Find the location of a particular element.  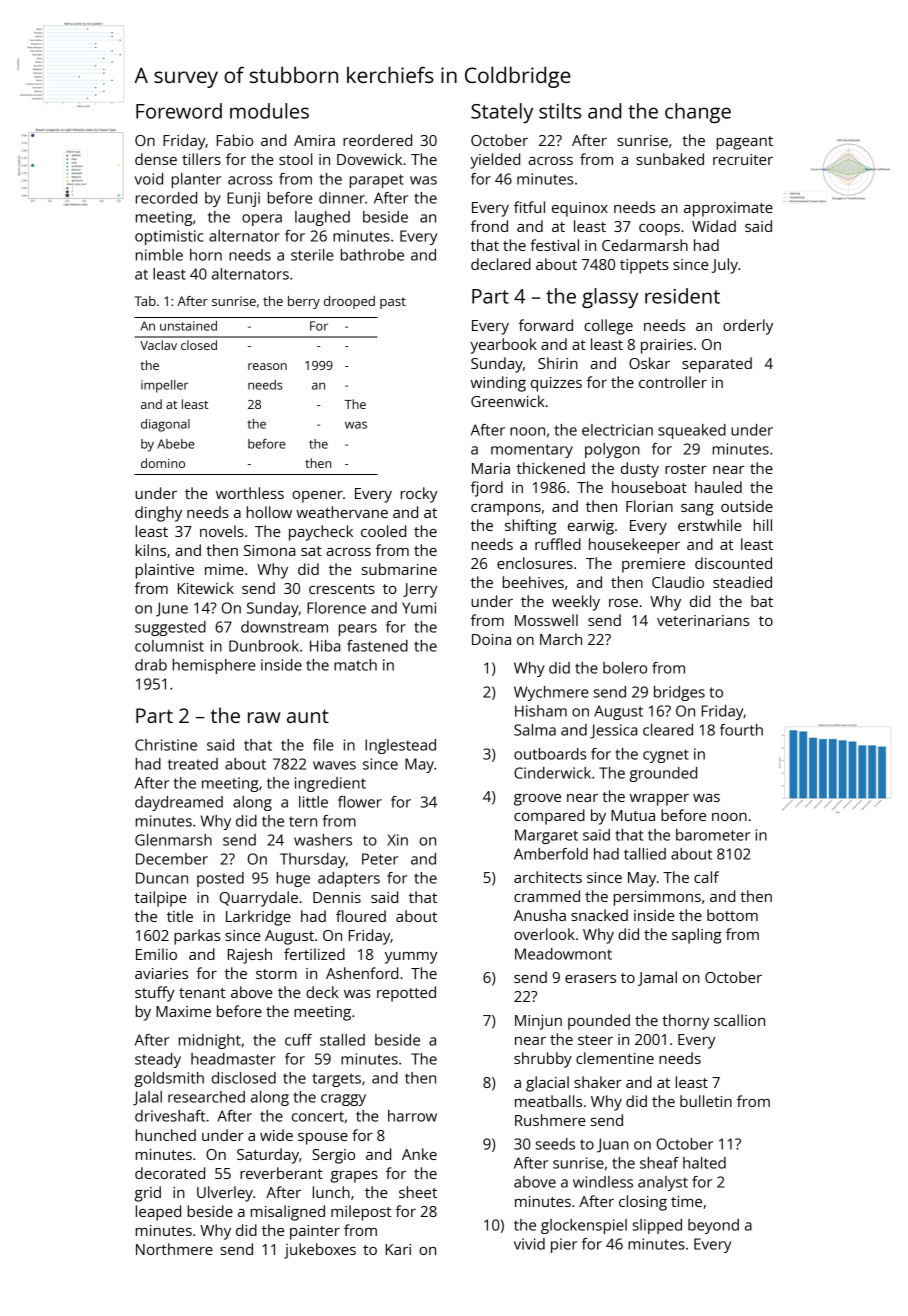

sunbaked is located at coordinates (670, 159).
